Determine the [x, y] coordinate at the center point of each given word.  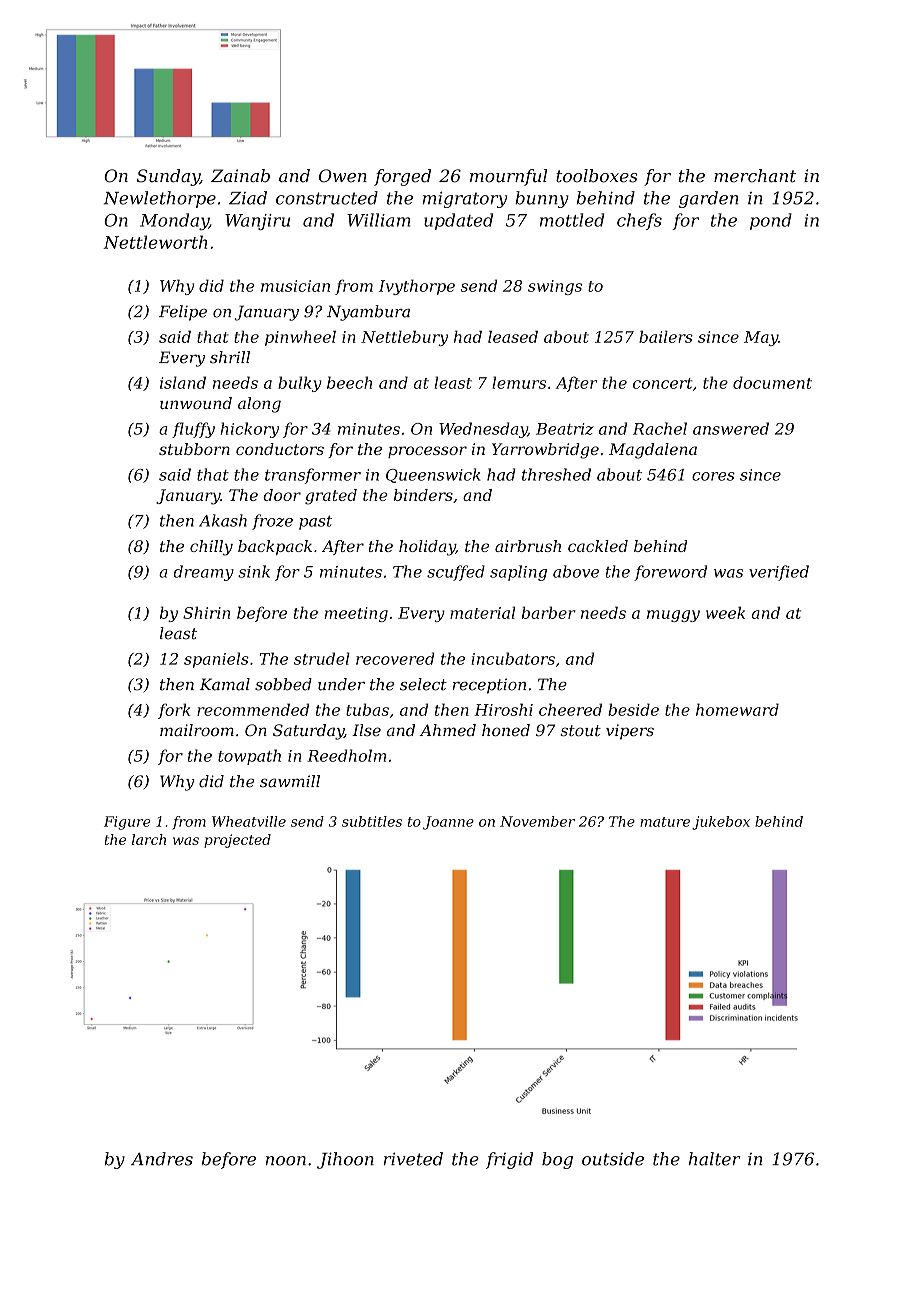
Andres [162, 1159]
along [259, 405]
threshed [556, 474]
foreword [670, 573]
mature [665, 822]
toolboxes [597, 176]
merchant [755, 176]
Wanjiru [257, 222]
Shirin [206, 612]
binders [423, 495]
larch [149, 839]
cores [713, 476]
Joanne [448, 823]
